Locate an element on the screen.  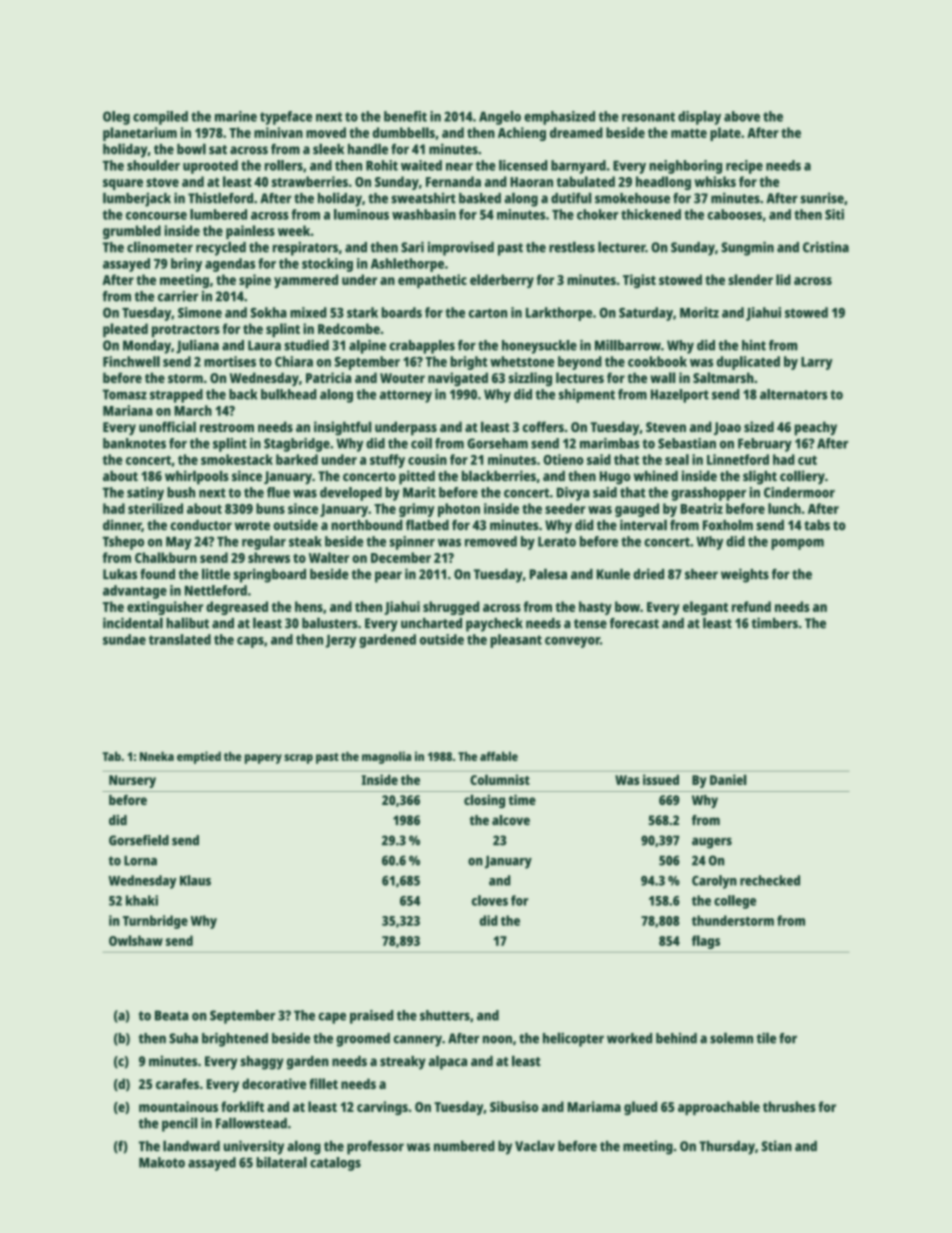
resonant is located at coordinates (648, 117).
